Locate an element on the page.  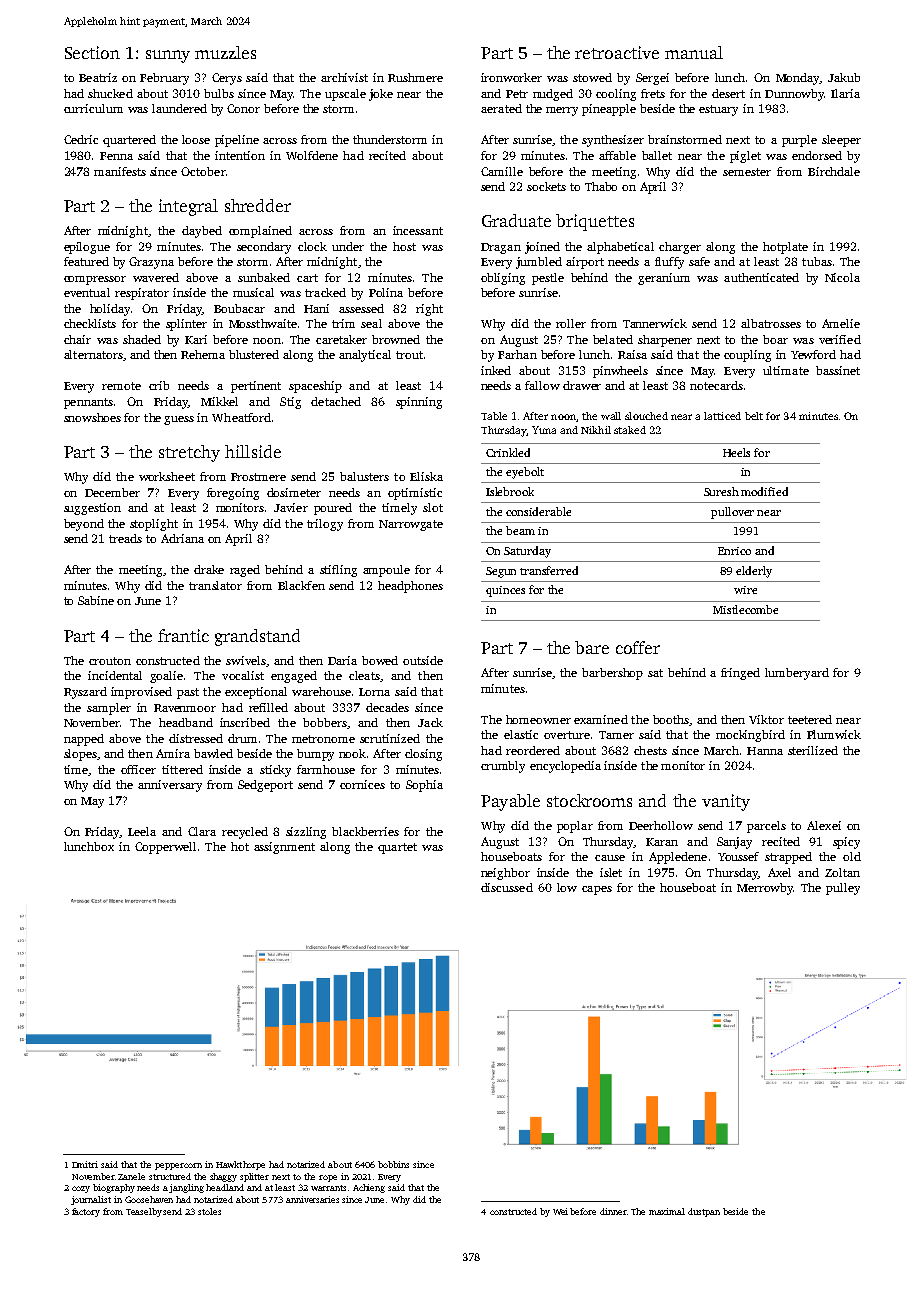
Sabine is located at coordinates (96, 600).
